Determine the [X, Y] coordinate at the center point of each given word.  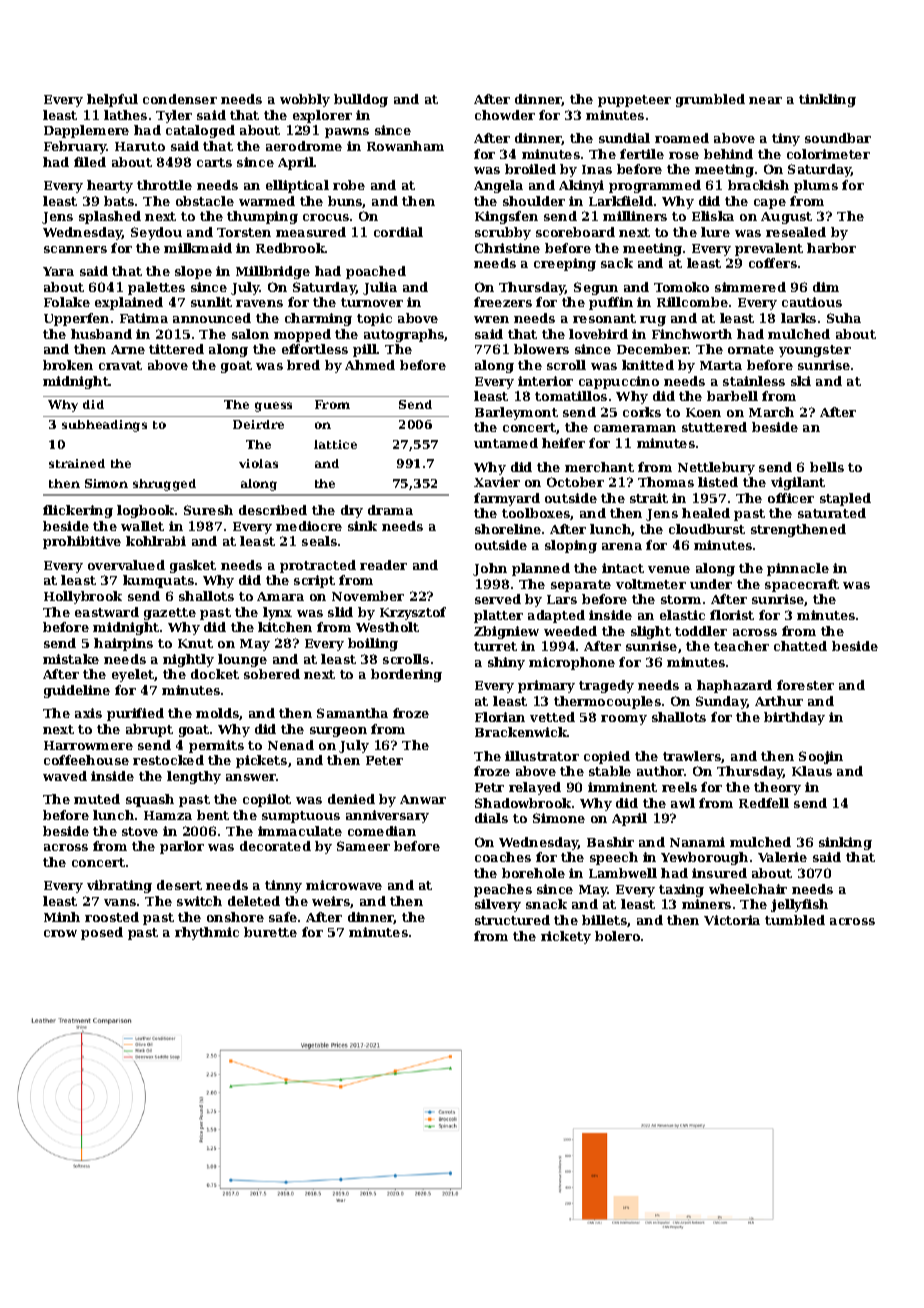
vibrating [119, 886]
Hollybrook [83, 597]
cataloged [200, 131]
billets [604, 920]
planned [541, 569]
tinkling [827, 100]
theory [777, 788]
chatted [800, 646]
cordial [398, 232]
